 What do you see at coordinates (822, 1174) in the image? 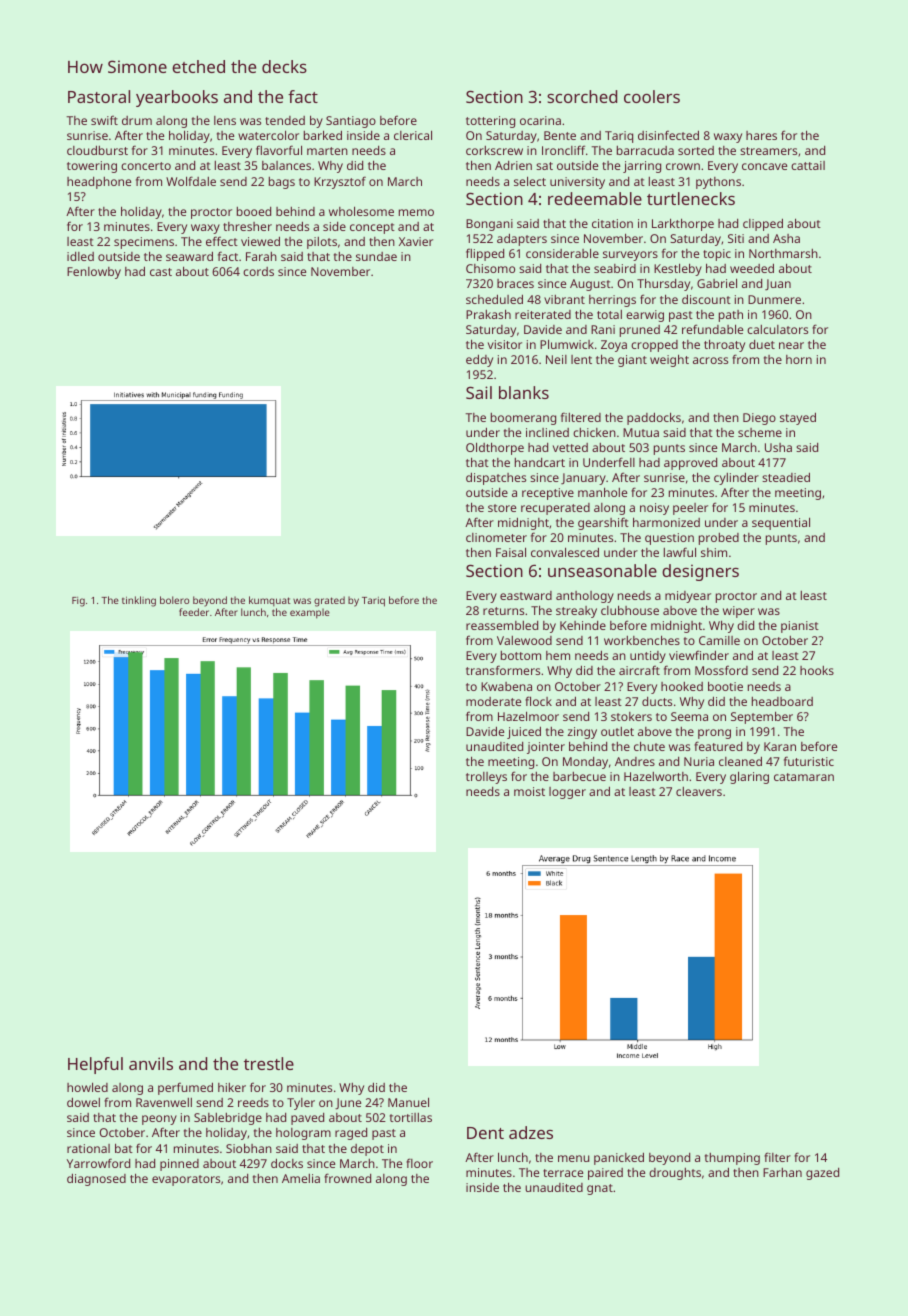
I see `gazed` at bounding box center [822, 1174].
